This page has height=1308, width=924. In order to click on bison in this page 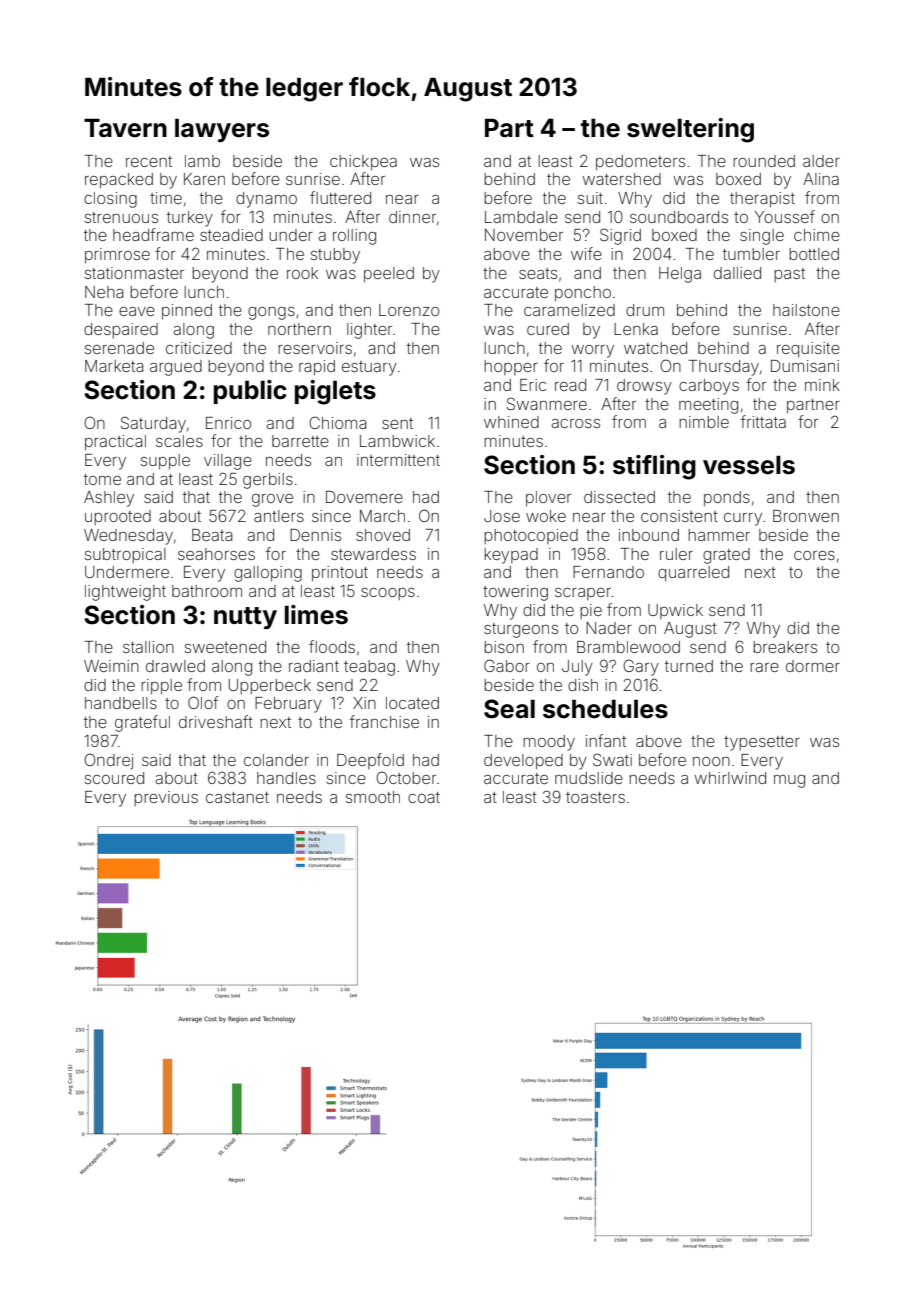, I will do `click(504, 647)`.
